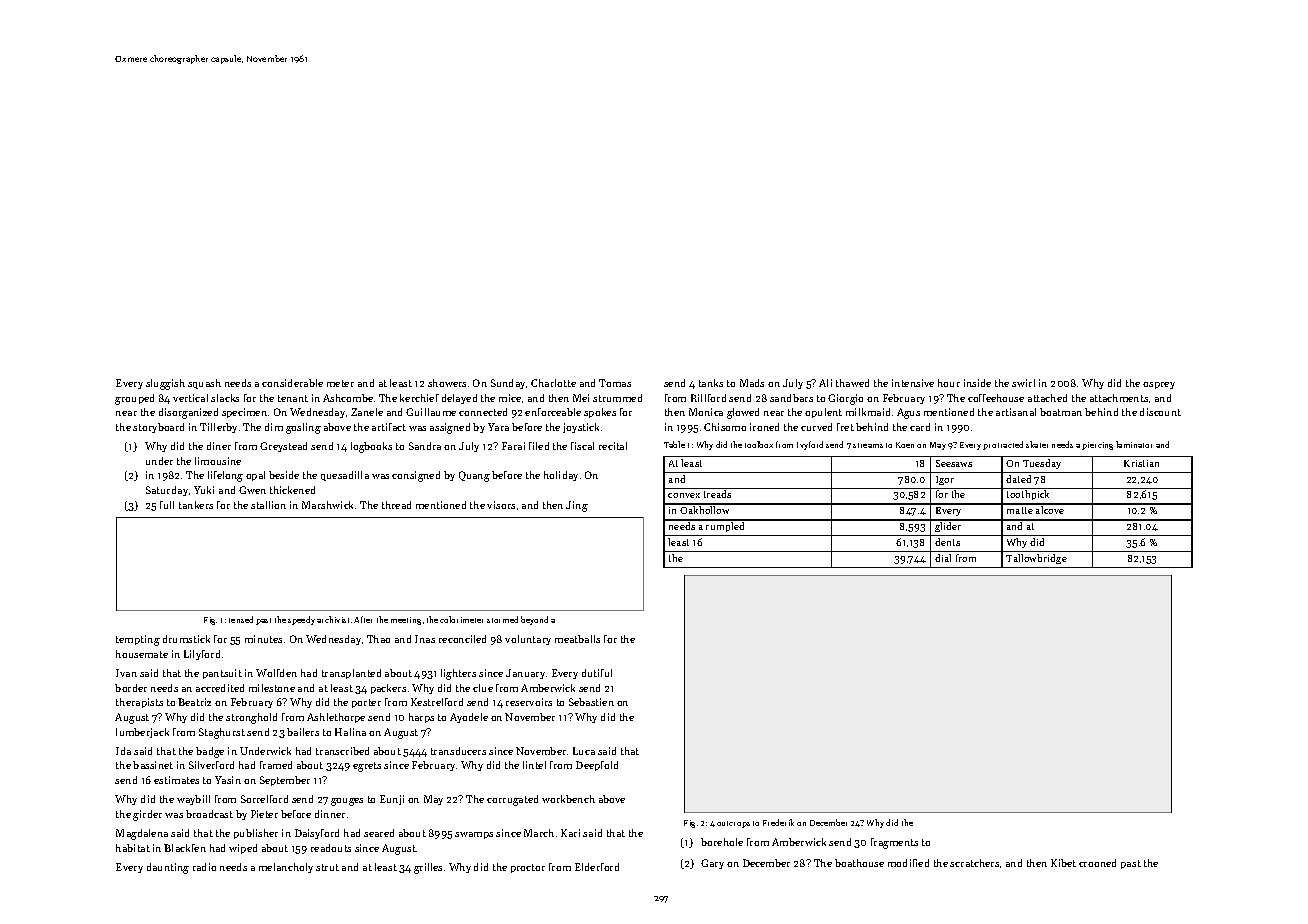 Image resolution: width=1308 pixels, height=924 pixels. What do you see at coordinates (528, 868) in the page?
I see `proctor` at bounding box center [528, 868].
